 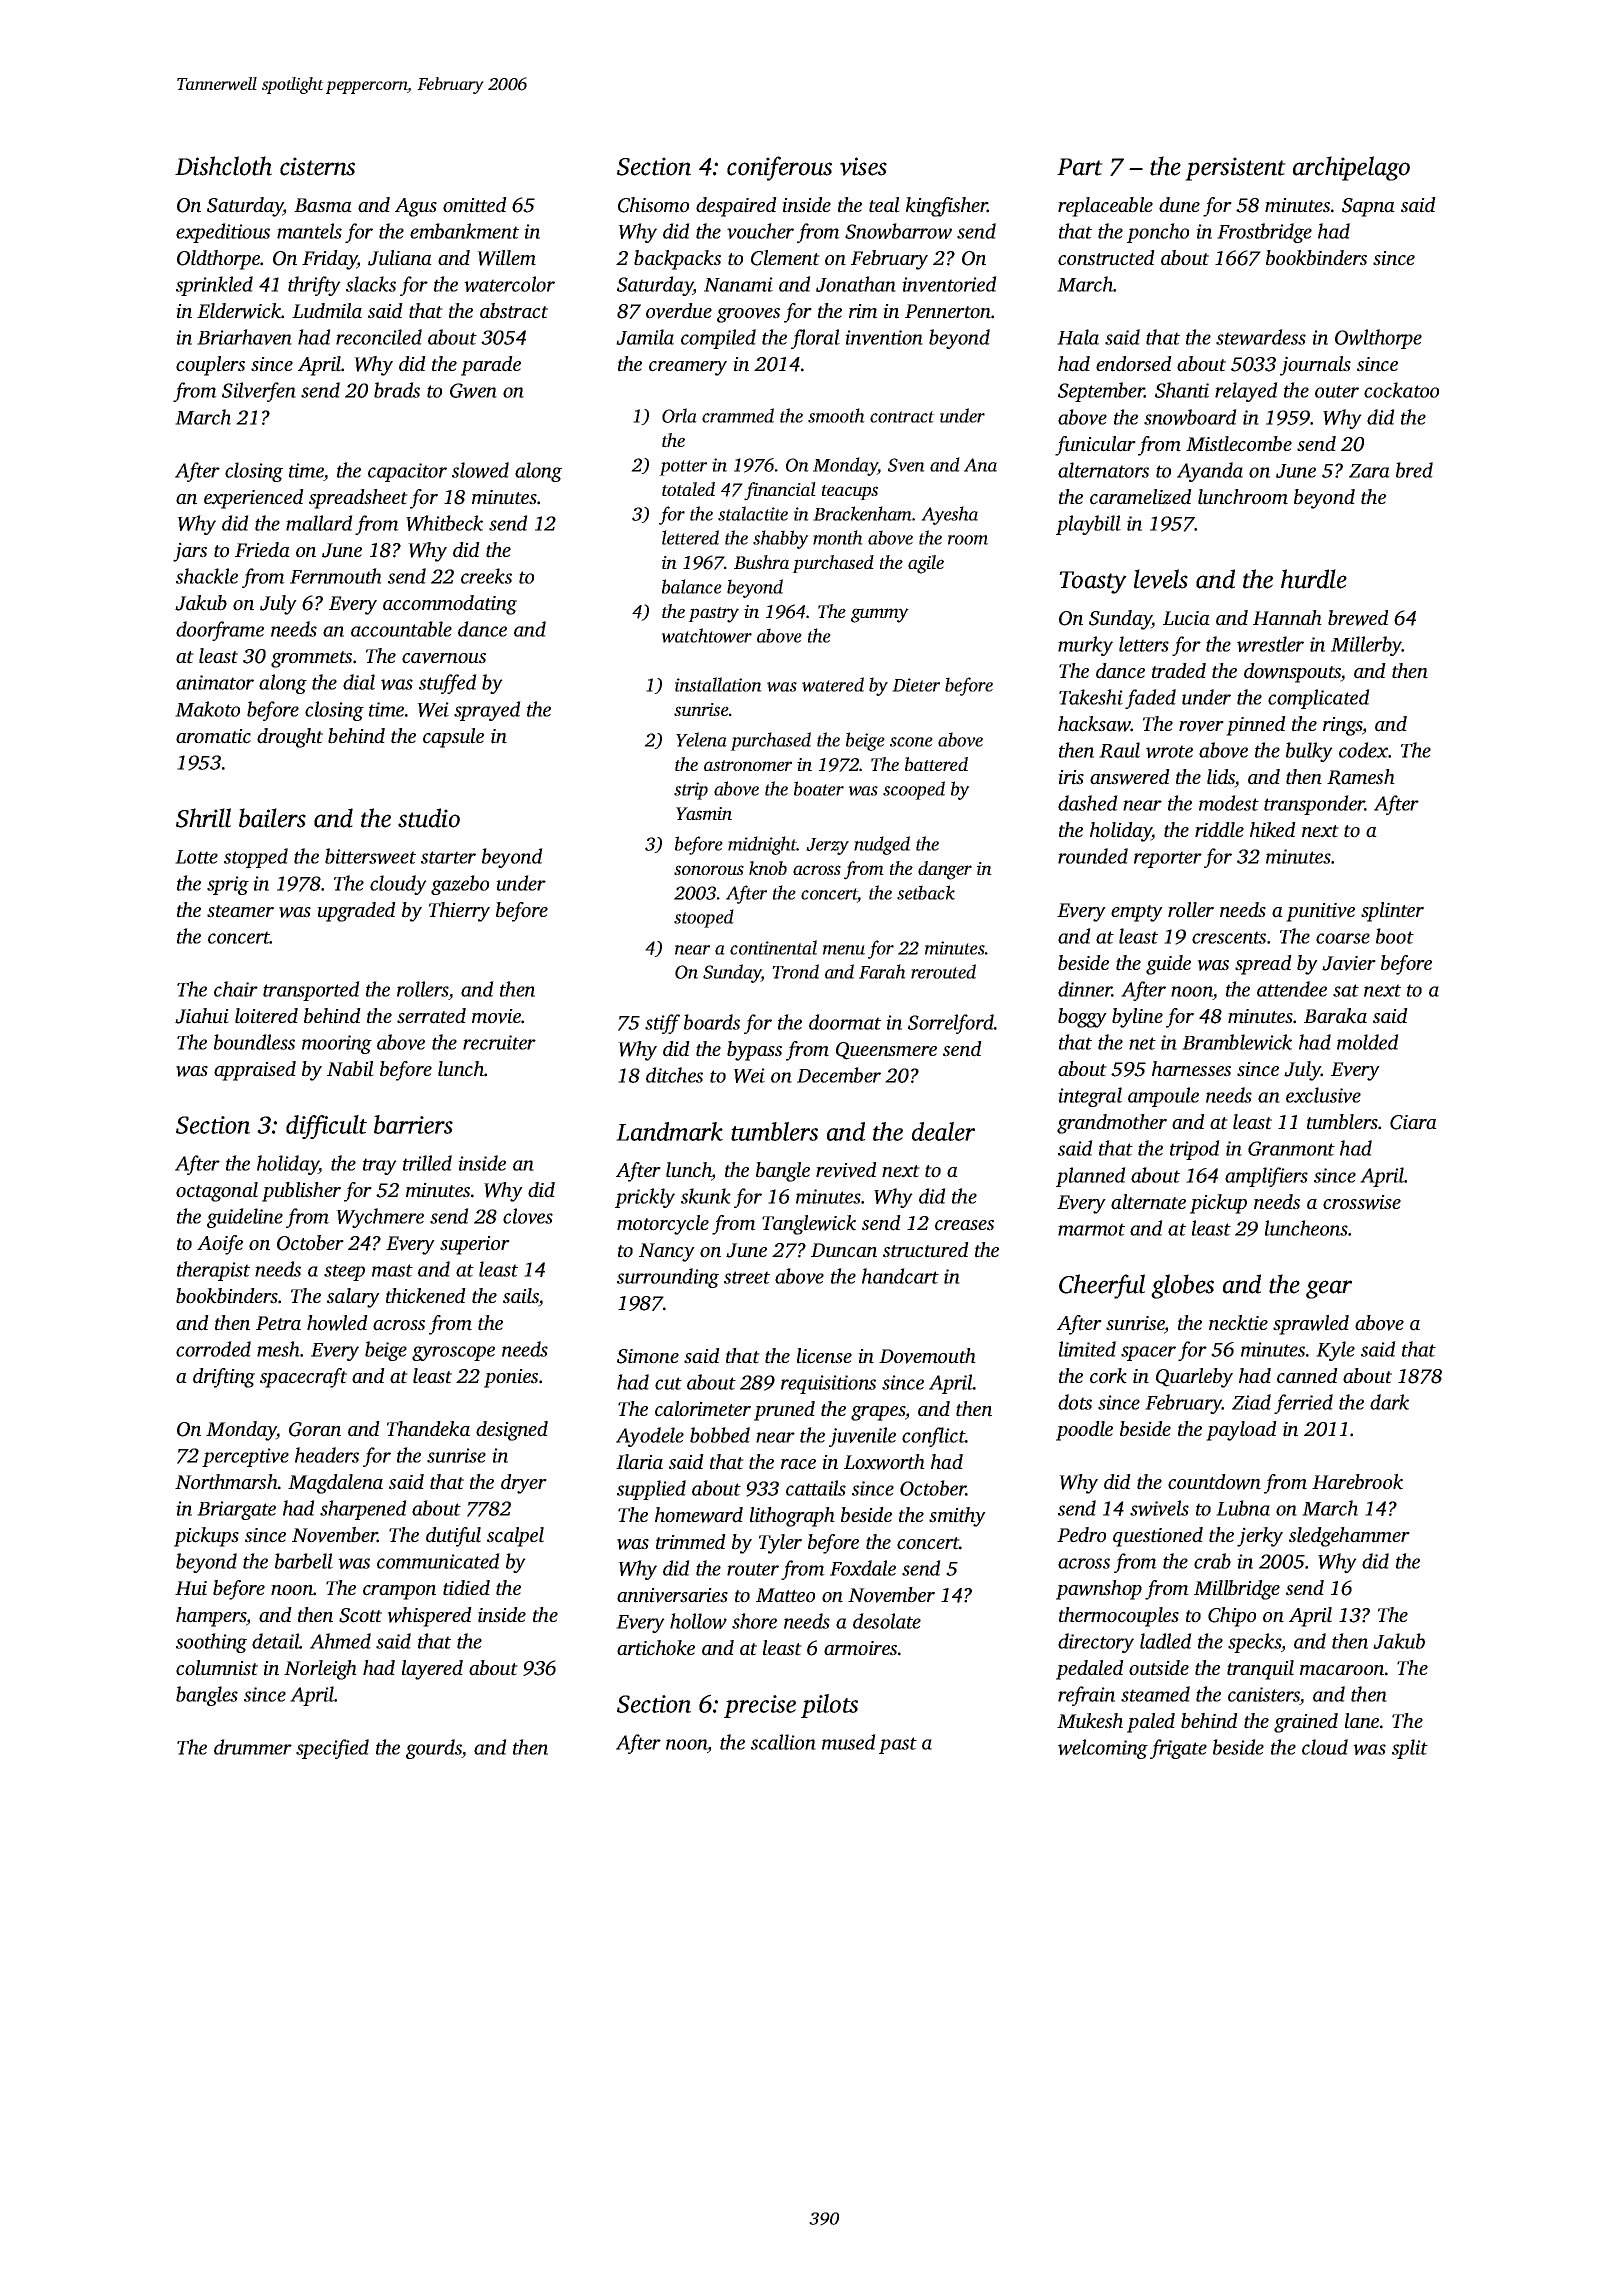 What do you see at coordinates (1363, 750) in the screenshot?
I see `codex` at bounding box center [1363, 750].
